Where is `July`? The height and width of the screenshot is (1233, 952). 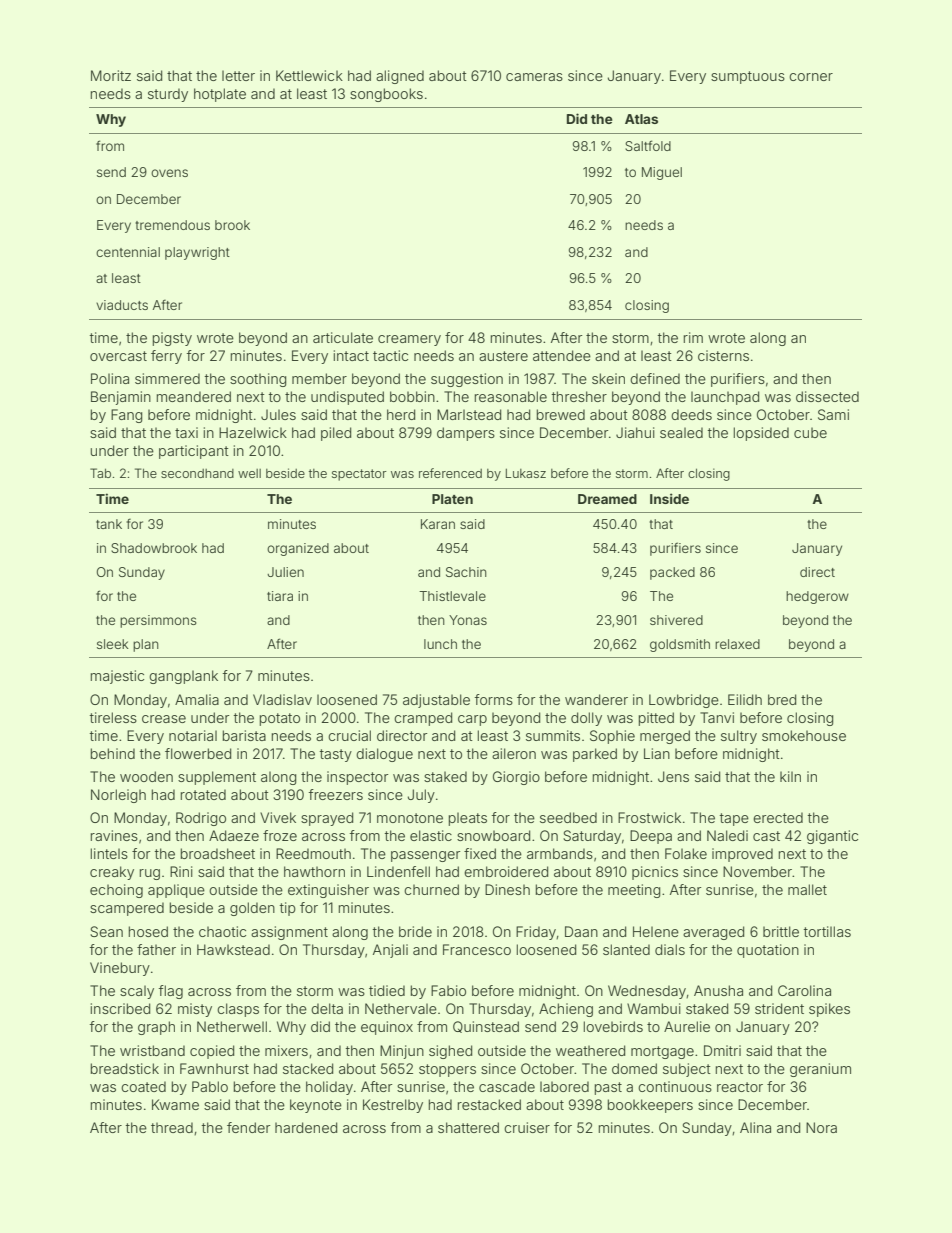
July is located at coordinates (421, 796).
